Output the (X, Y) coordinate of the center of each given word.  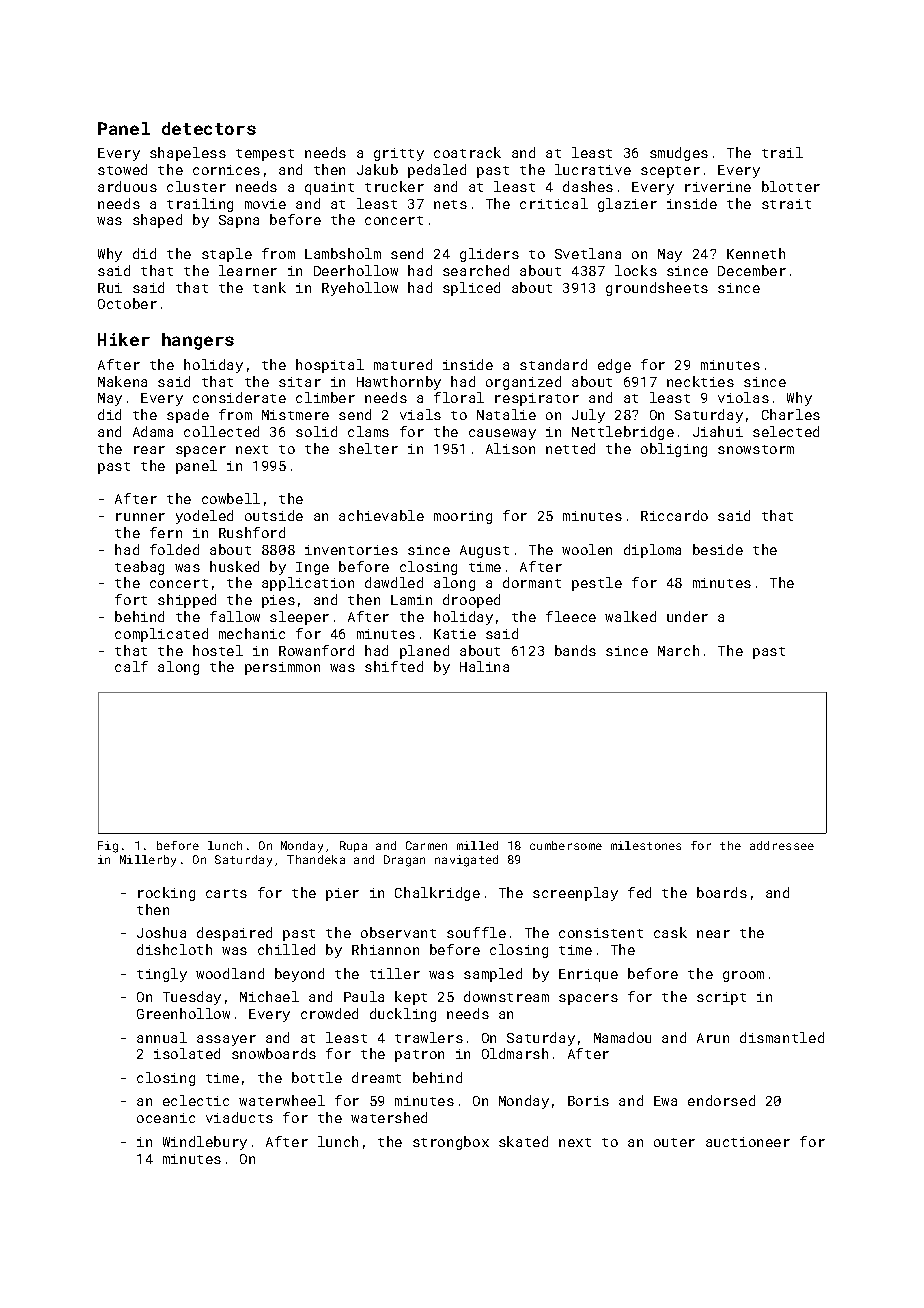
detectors (209, 128)
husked (234, 566)
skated (523, 1141)
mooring (463, 517)
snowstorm (756, 449)
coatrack (467, 152)
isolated (187, 1053)
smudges (679, 154)
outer (674, 1142)
